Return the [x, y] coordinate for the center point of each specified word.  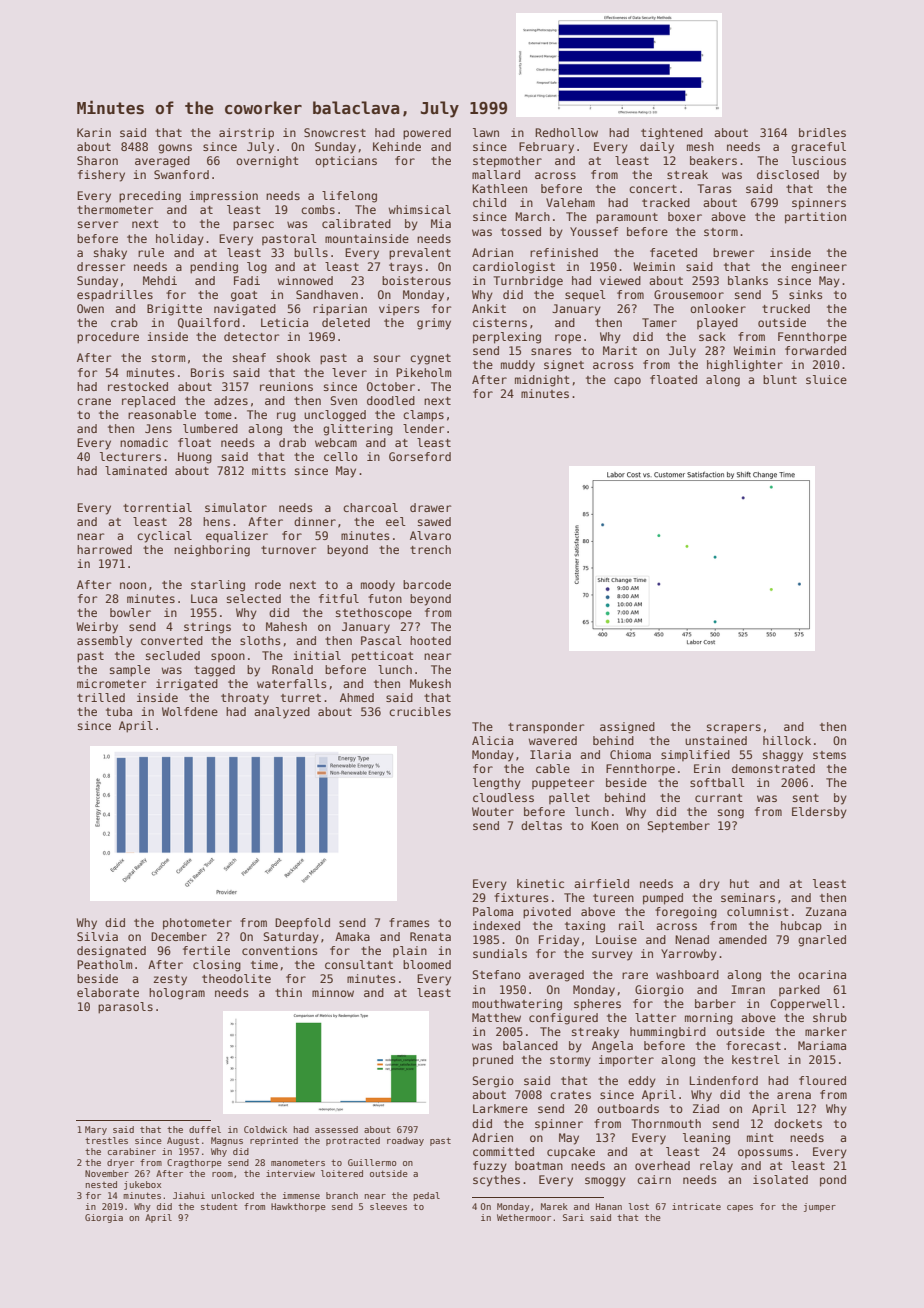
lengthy [497, 784]
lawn [486, 132]
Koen [604, 825]
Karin [94, 132]
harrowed [104, 549]
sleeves [388, 1206]
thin [288, 992]
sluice [826, 379]
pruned [493, 1061]
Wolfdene [190, 711]
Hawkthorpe [298, 1207]
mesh [700, 146]
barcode [427, 584]
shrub [830, 1017]
